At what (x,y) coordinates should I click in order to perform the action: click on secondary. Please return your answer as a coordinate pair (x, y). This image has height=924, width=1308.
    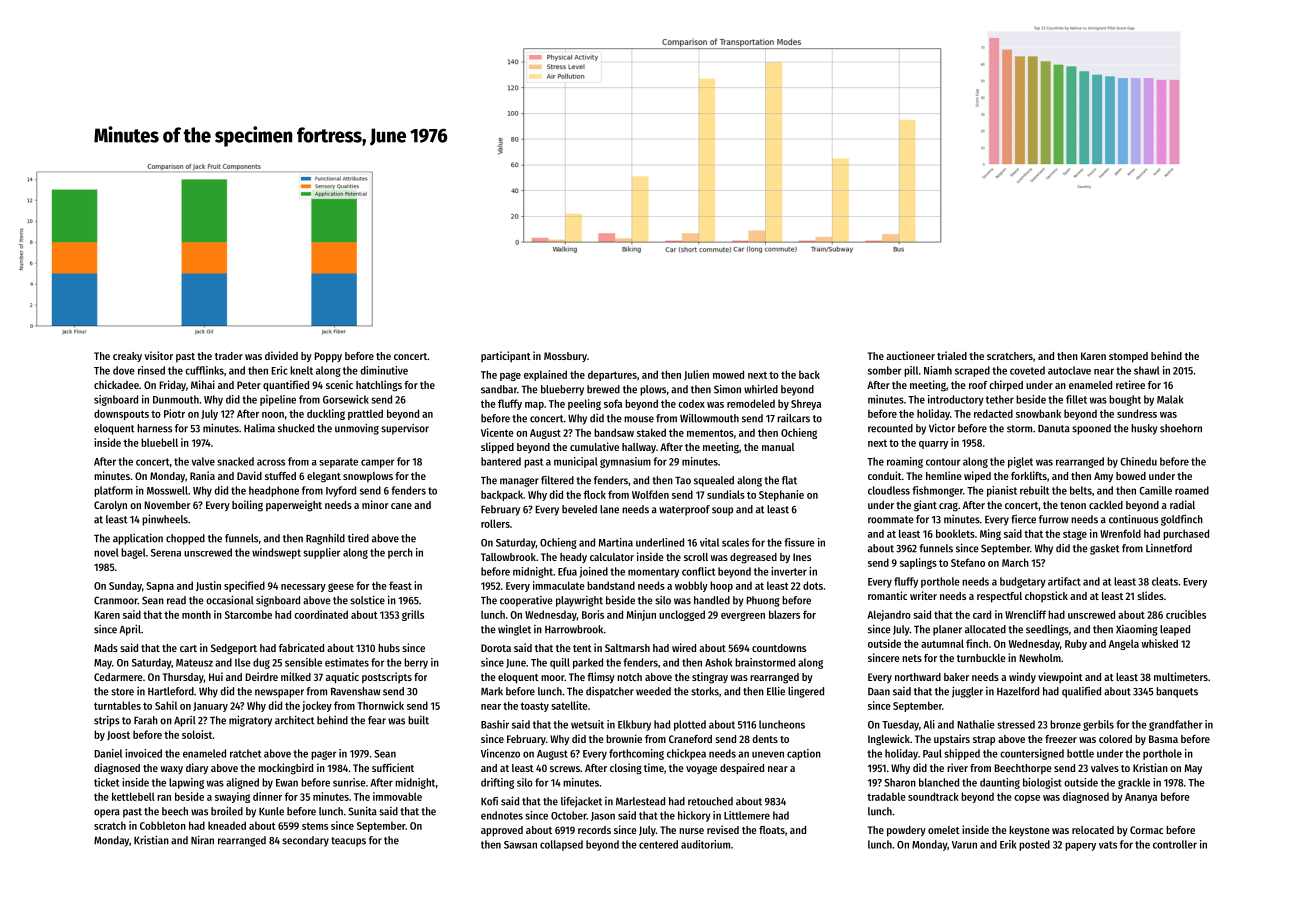
    Looking at the image, I should click on (305, 841).
